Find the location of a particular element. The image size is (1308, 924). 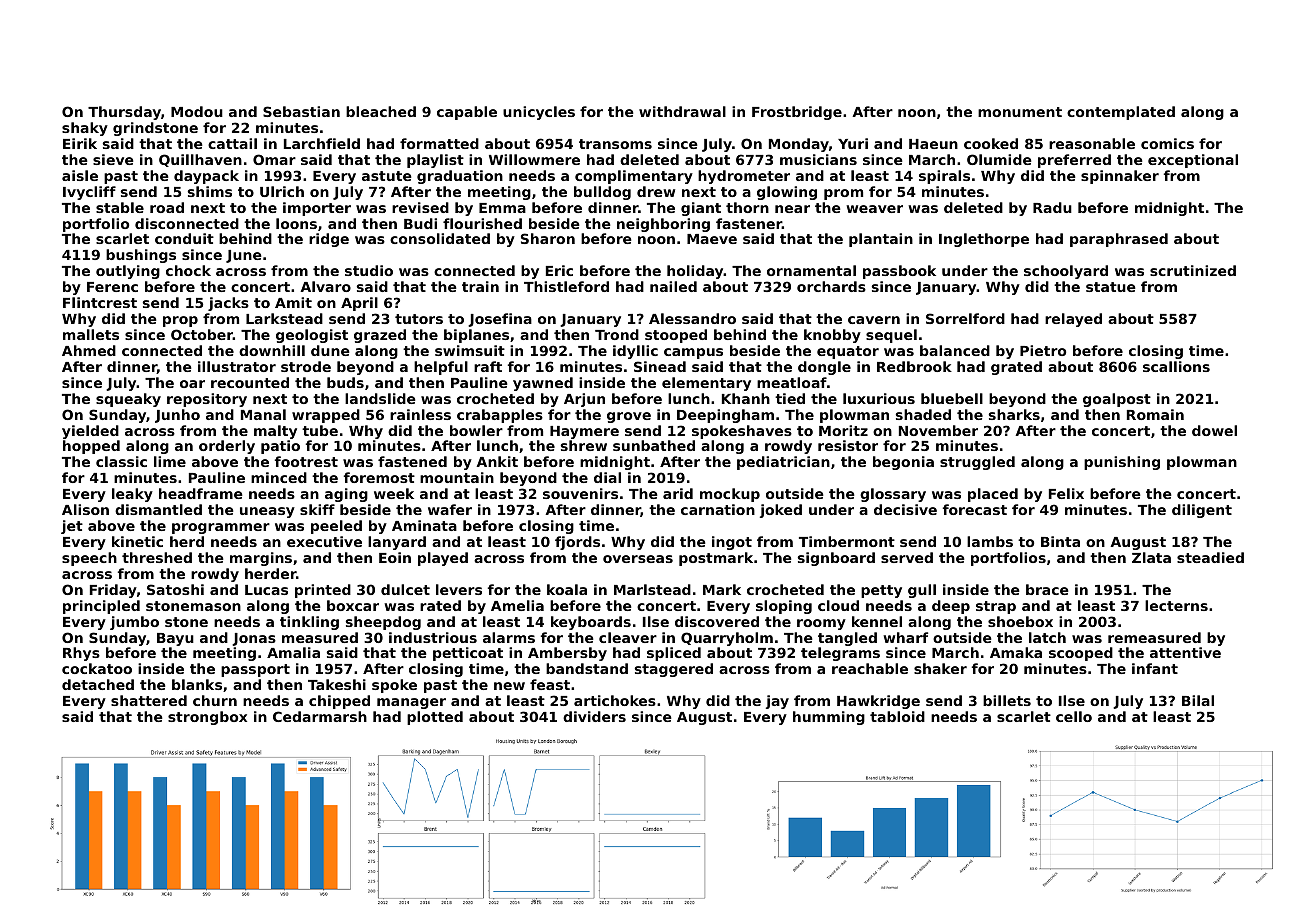

Cedarmarsh is located at coordinates (320, 716).
